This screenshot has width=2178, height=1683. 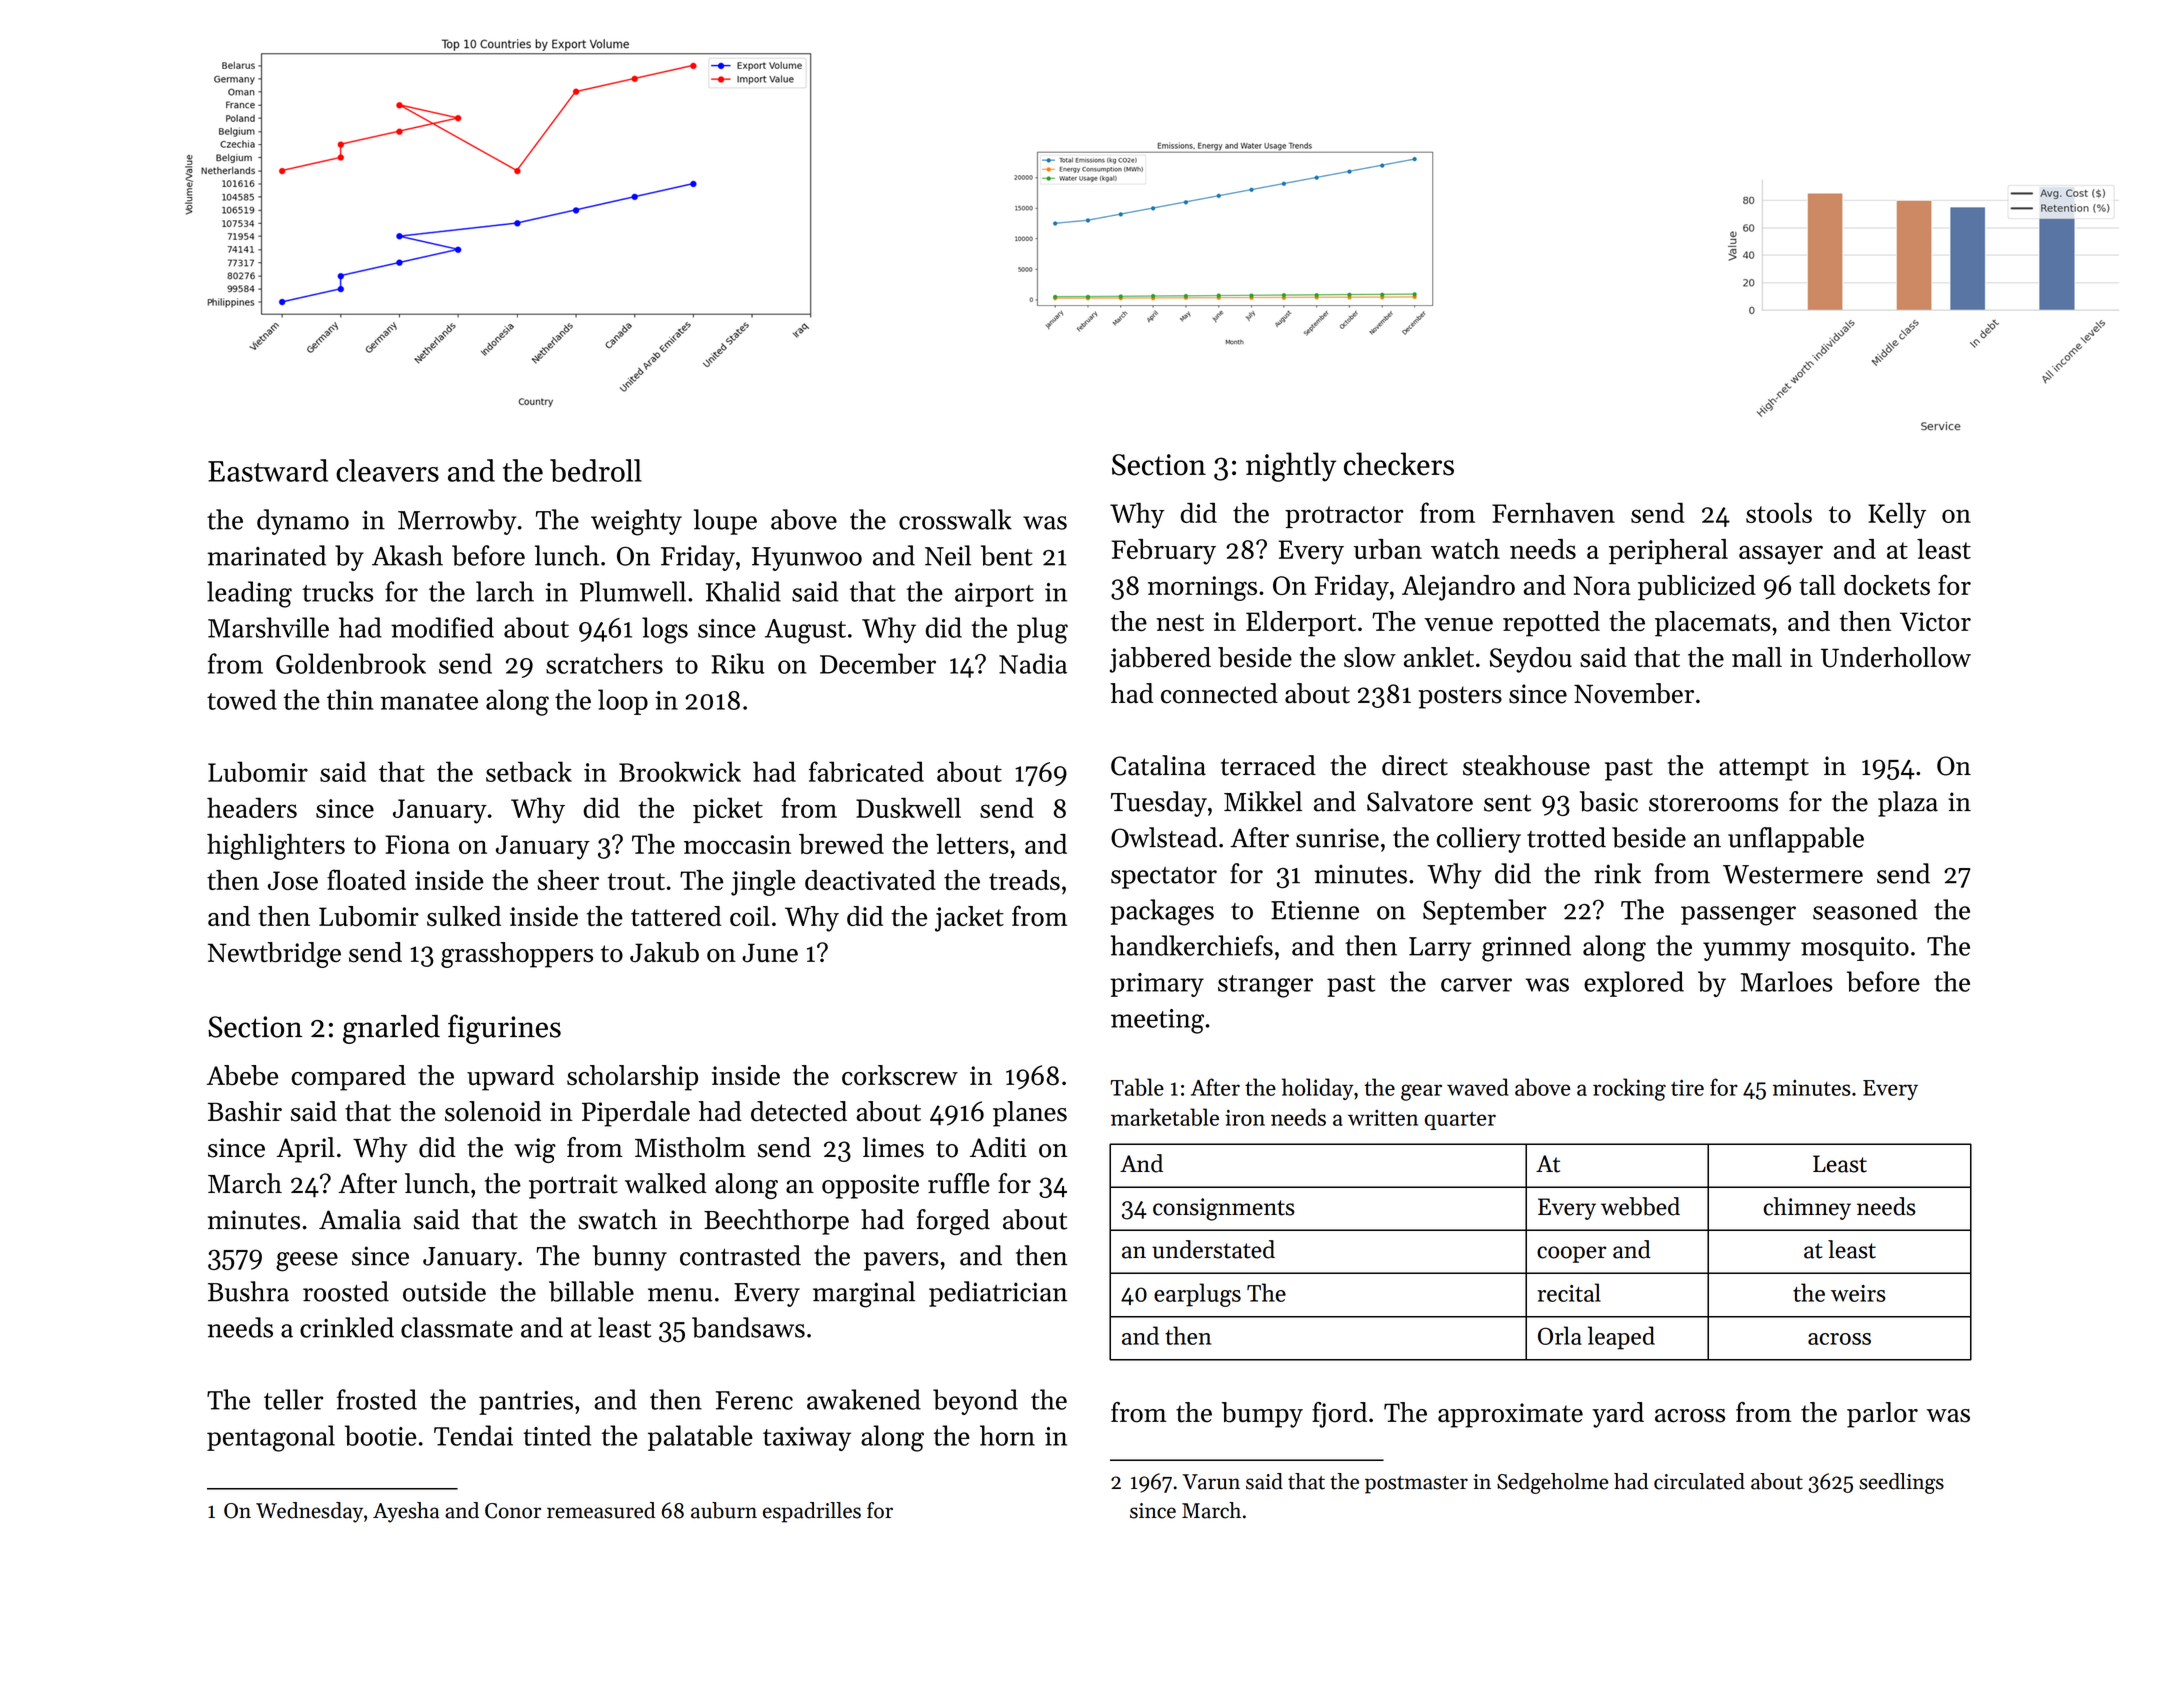 What do you see at coordinates (1897, 516) in the screenshot?
I see `Kelly` at bounding box center [1897, 516].
